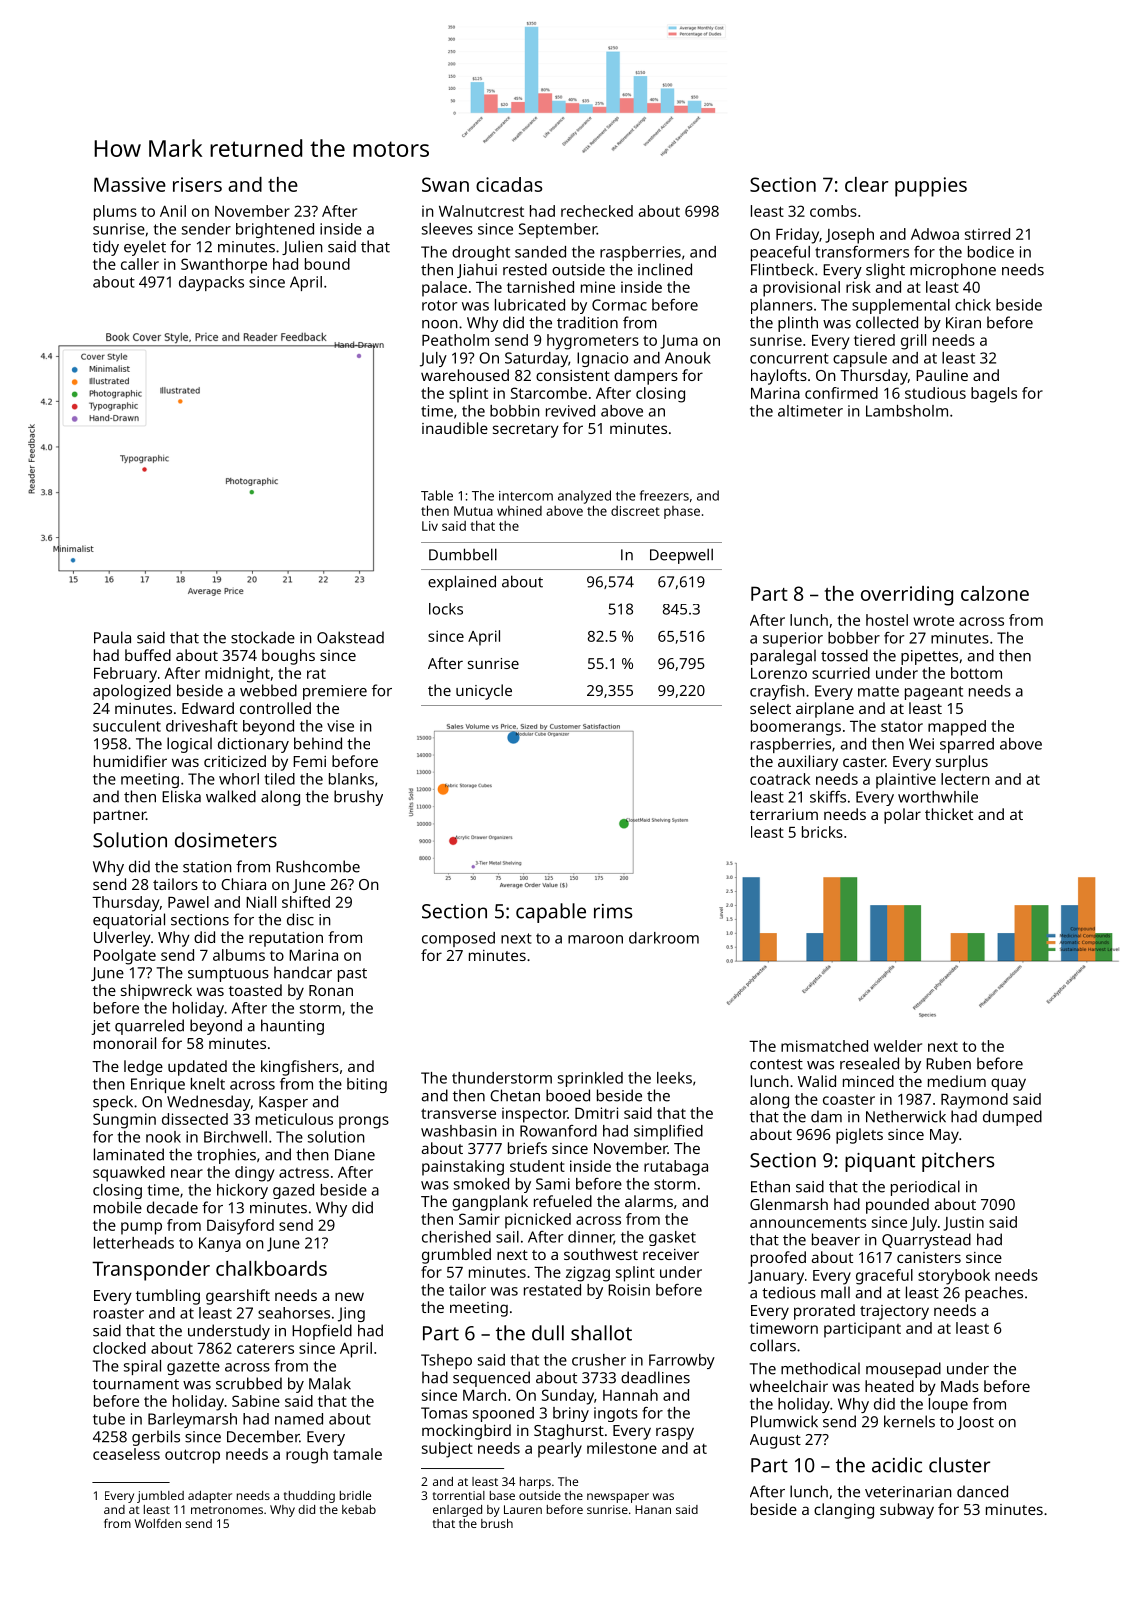 This image has width=1143, height=1616. Describe the element at coordinates (118, 1207) in the image. I see `mobile` at that location.
